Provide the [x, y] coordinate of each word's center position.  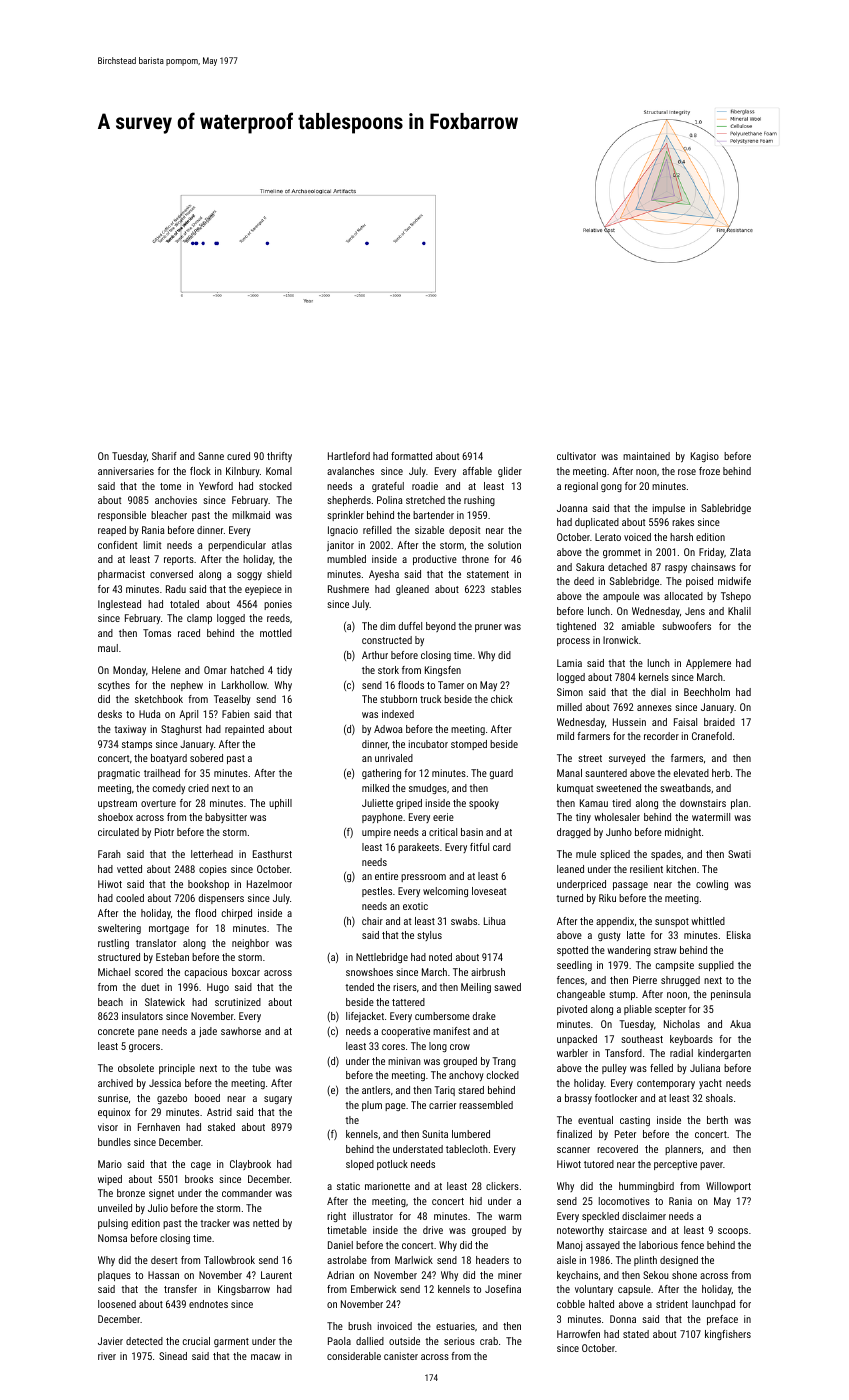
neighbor [250, 944]
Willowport [728, 1187]
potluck [392, 1165]
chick [502, 699]
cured [238, 456]
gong [611, 488]
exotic [415, 906]
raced [189, 633]
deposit [464, 531]
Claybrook [250, 1165]
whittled [708, 921]
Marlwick [414, 1260]
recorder [661, 736]
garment [231, 1342]
